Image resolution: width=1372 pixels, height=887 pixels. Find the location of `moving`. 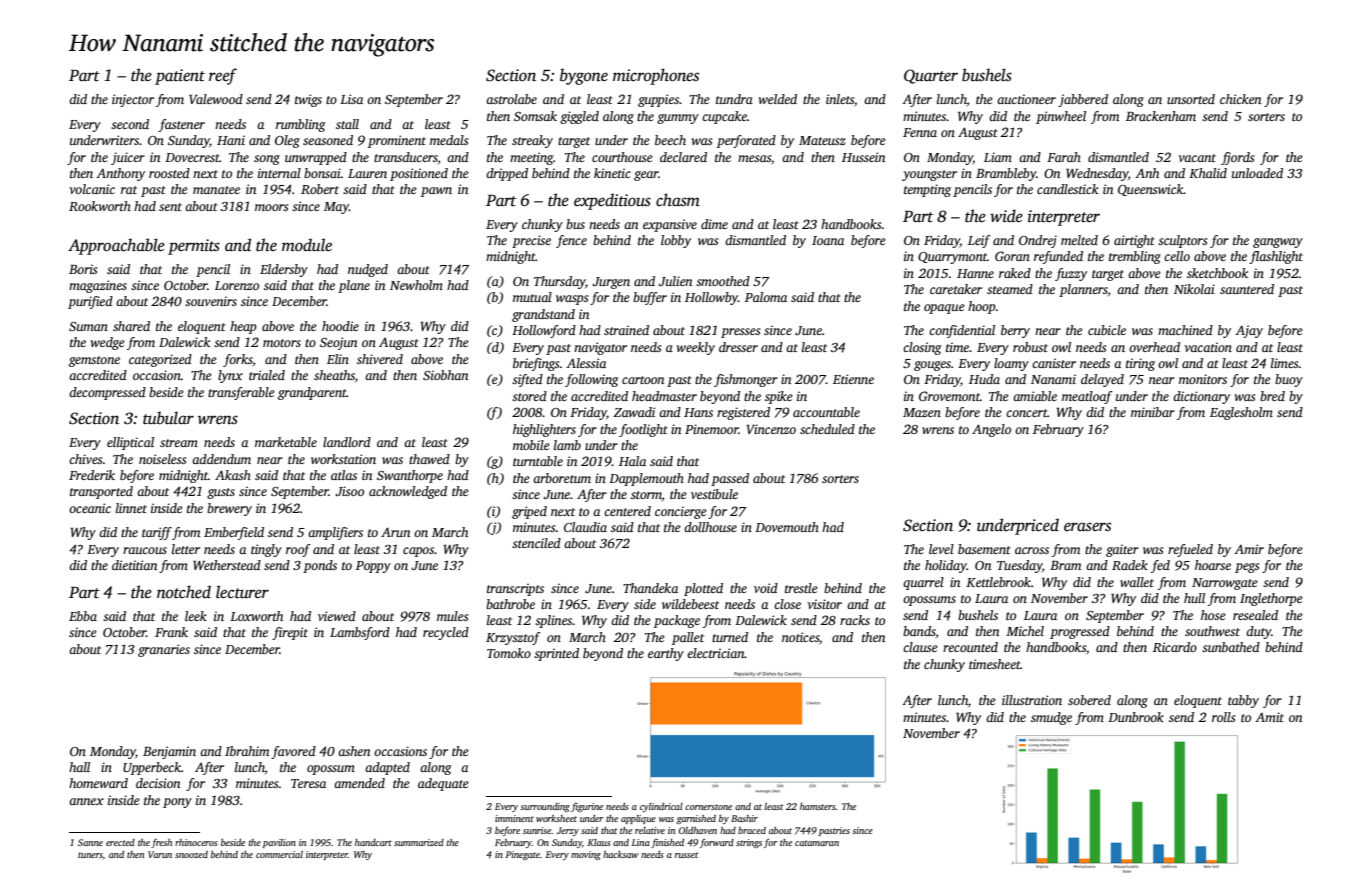

moving is located at coordinates (586, 855).
